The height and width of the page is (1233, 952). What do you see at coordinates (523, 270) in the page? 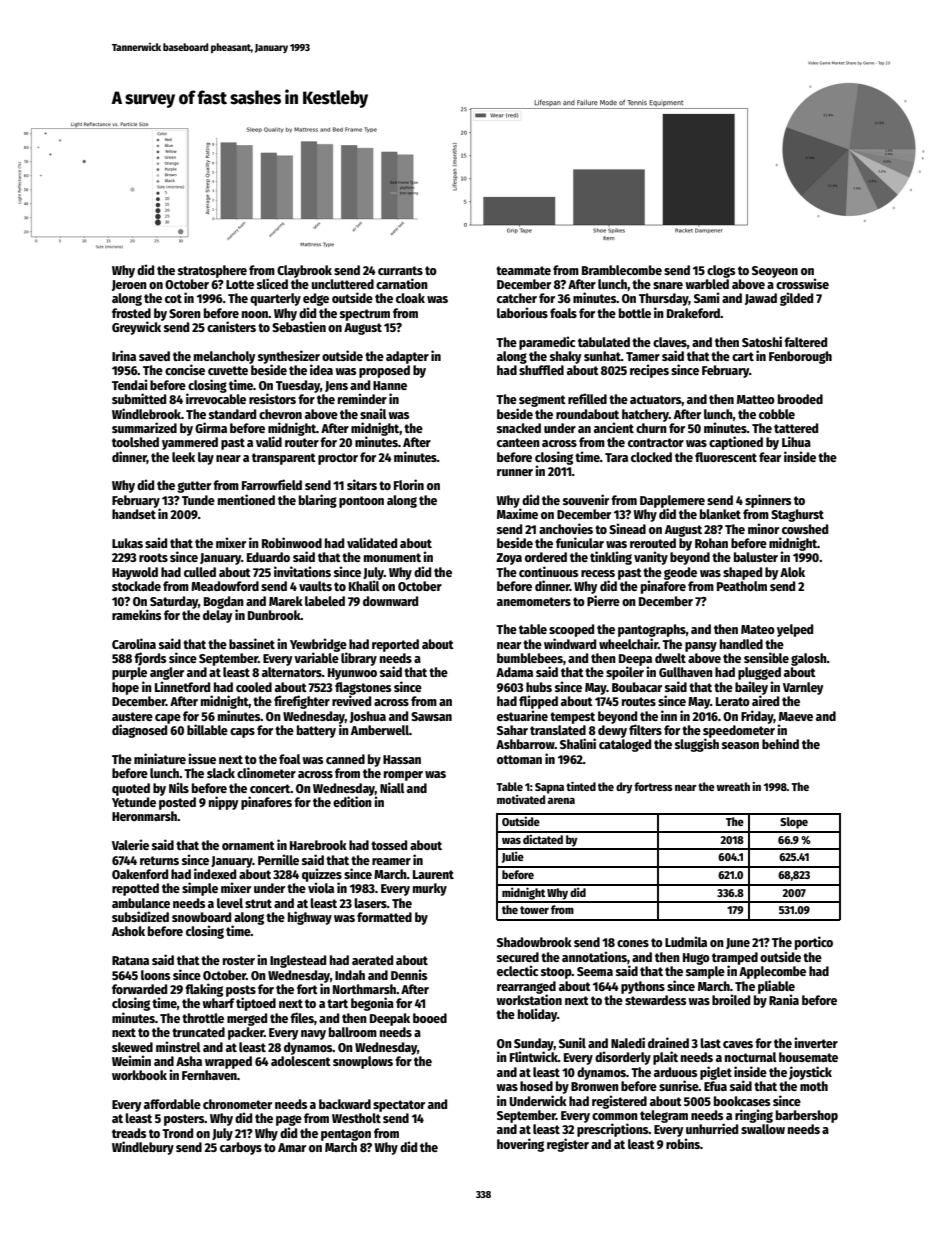
I see `teammate` at bounding box center [523, 270].
